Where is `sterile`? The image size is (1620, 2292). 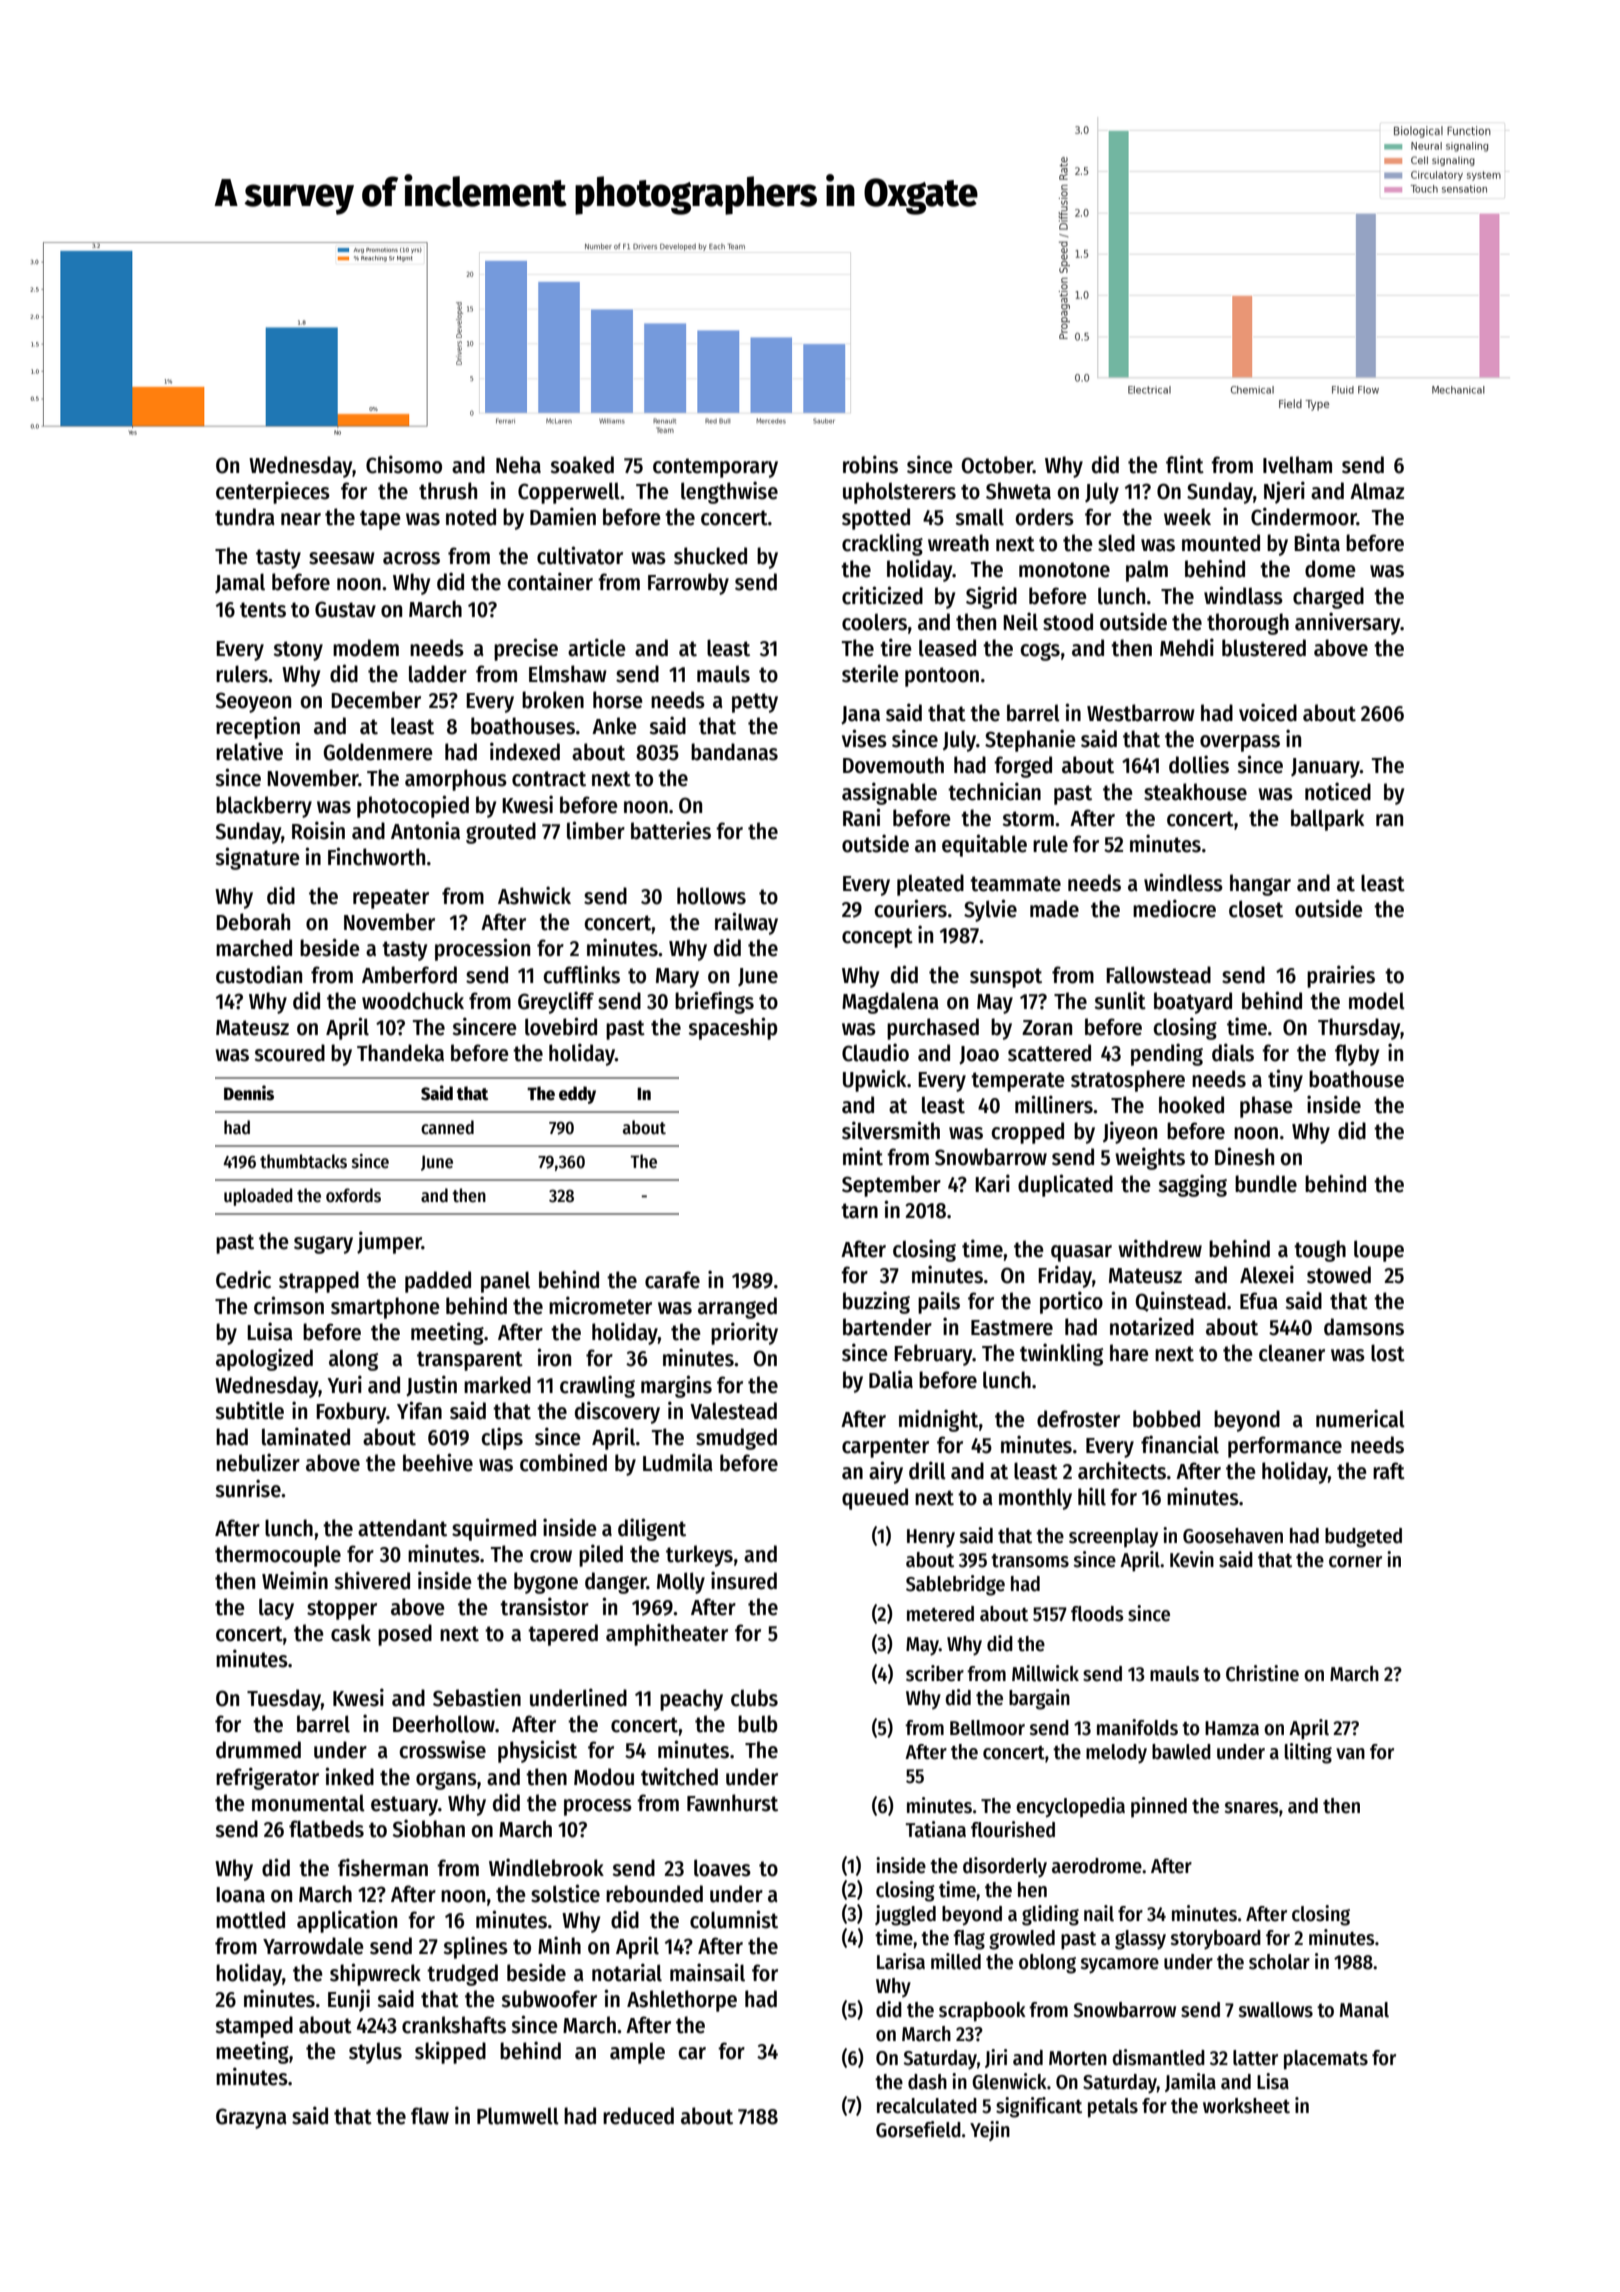
sterile is located at coordinates (870, 673).
